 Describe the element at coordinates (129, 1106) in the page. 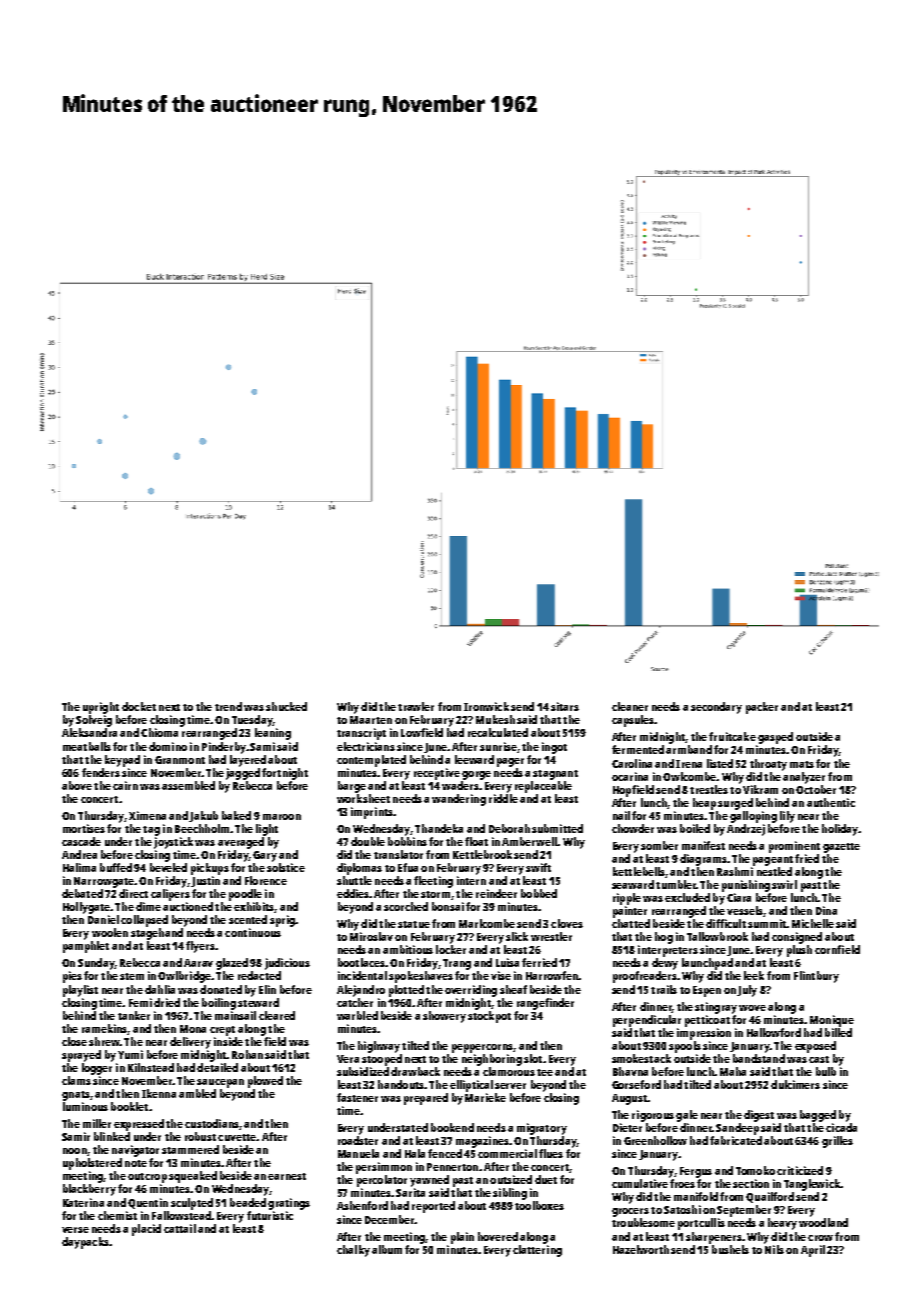

I see `booklet` at that location.
